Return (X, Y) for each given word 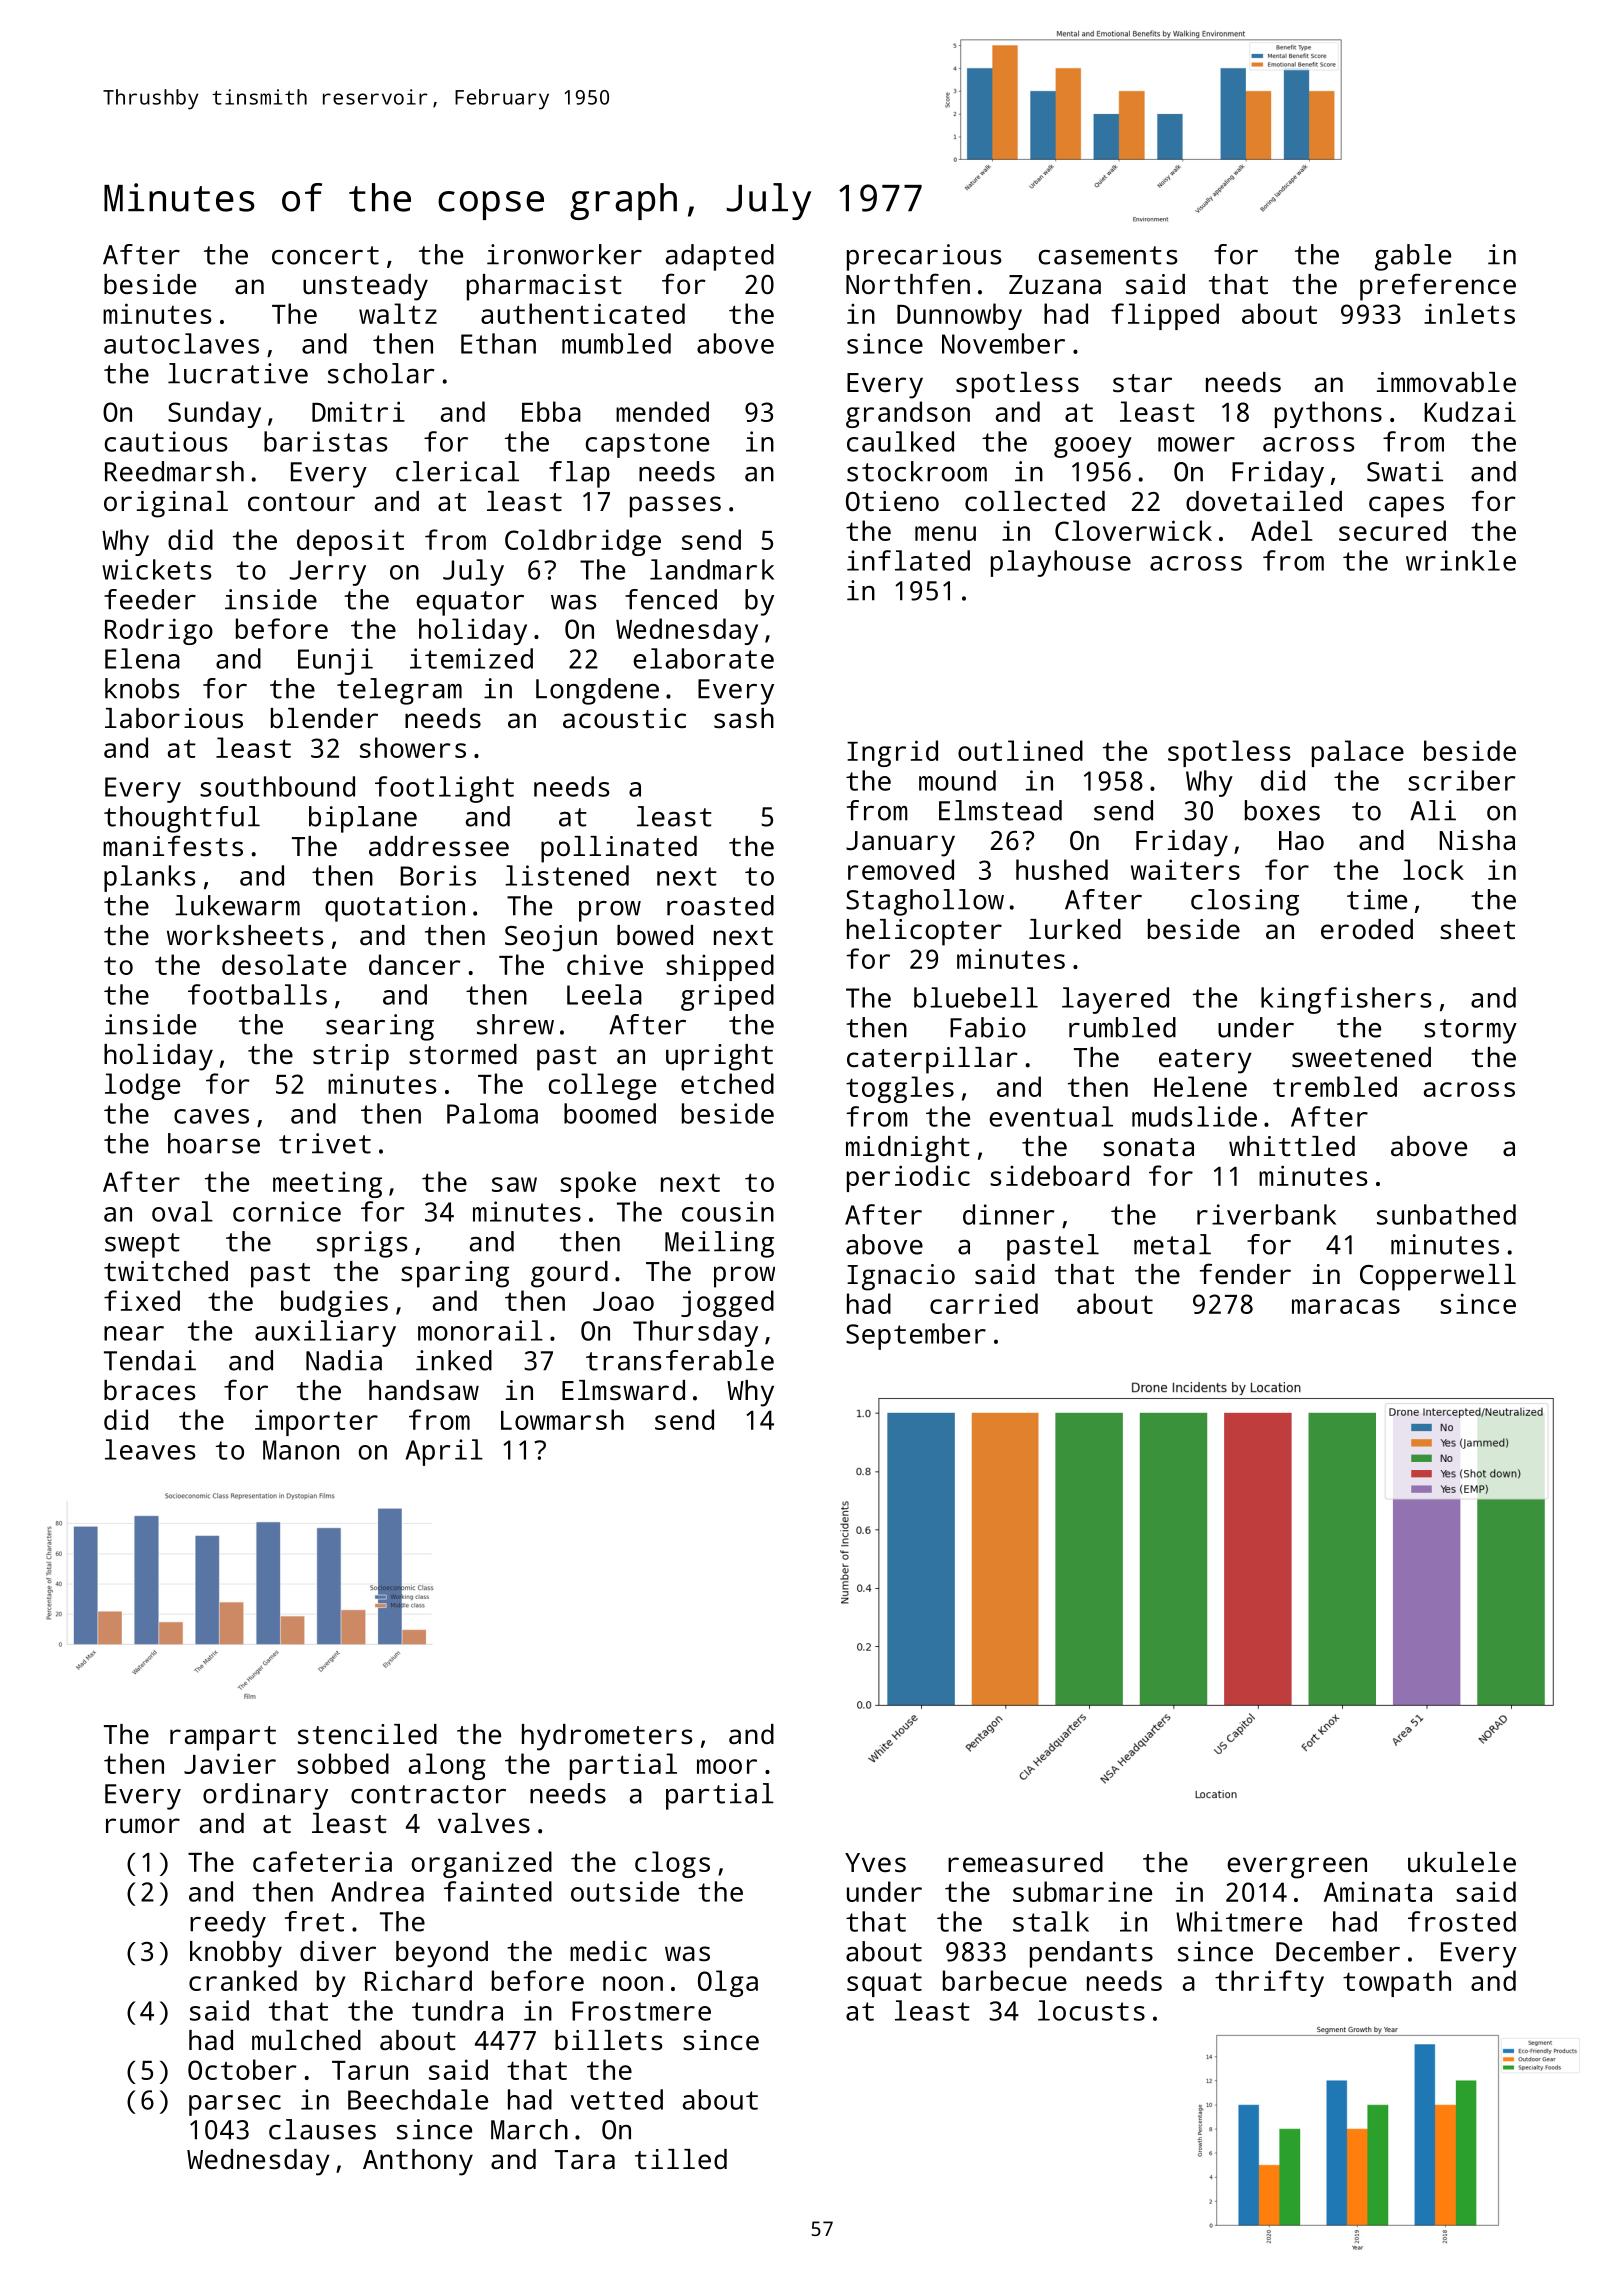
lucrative (238, 373)
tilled (681, 2159)
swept (142, 1245)
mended (662, 411)
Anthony (418, 2162)
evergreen (1297, 1868)
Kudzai (1470, 411)
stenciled (367, 1734)
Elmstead (1000, 810)
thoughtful (182, 819)
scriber (1461, 780)
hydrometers (607, 1737)
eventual (1051, 1116)
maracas (1346, 1306)
